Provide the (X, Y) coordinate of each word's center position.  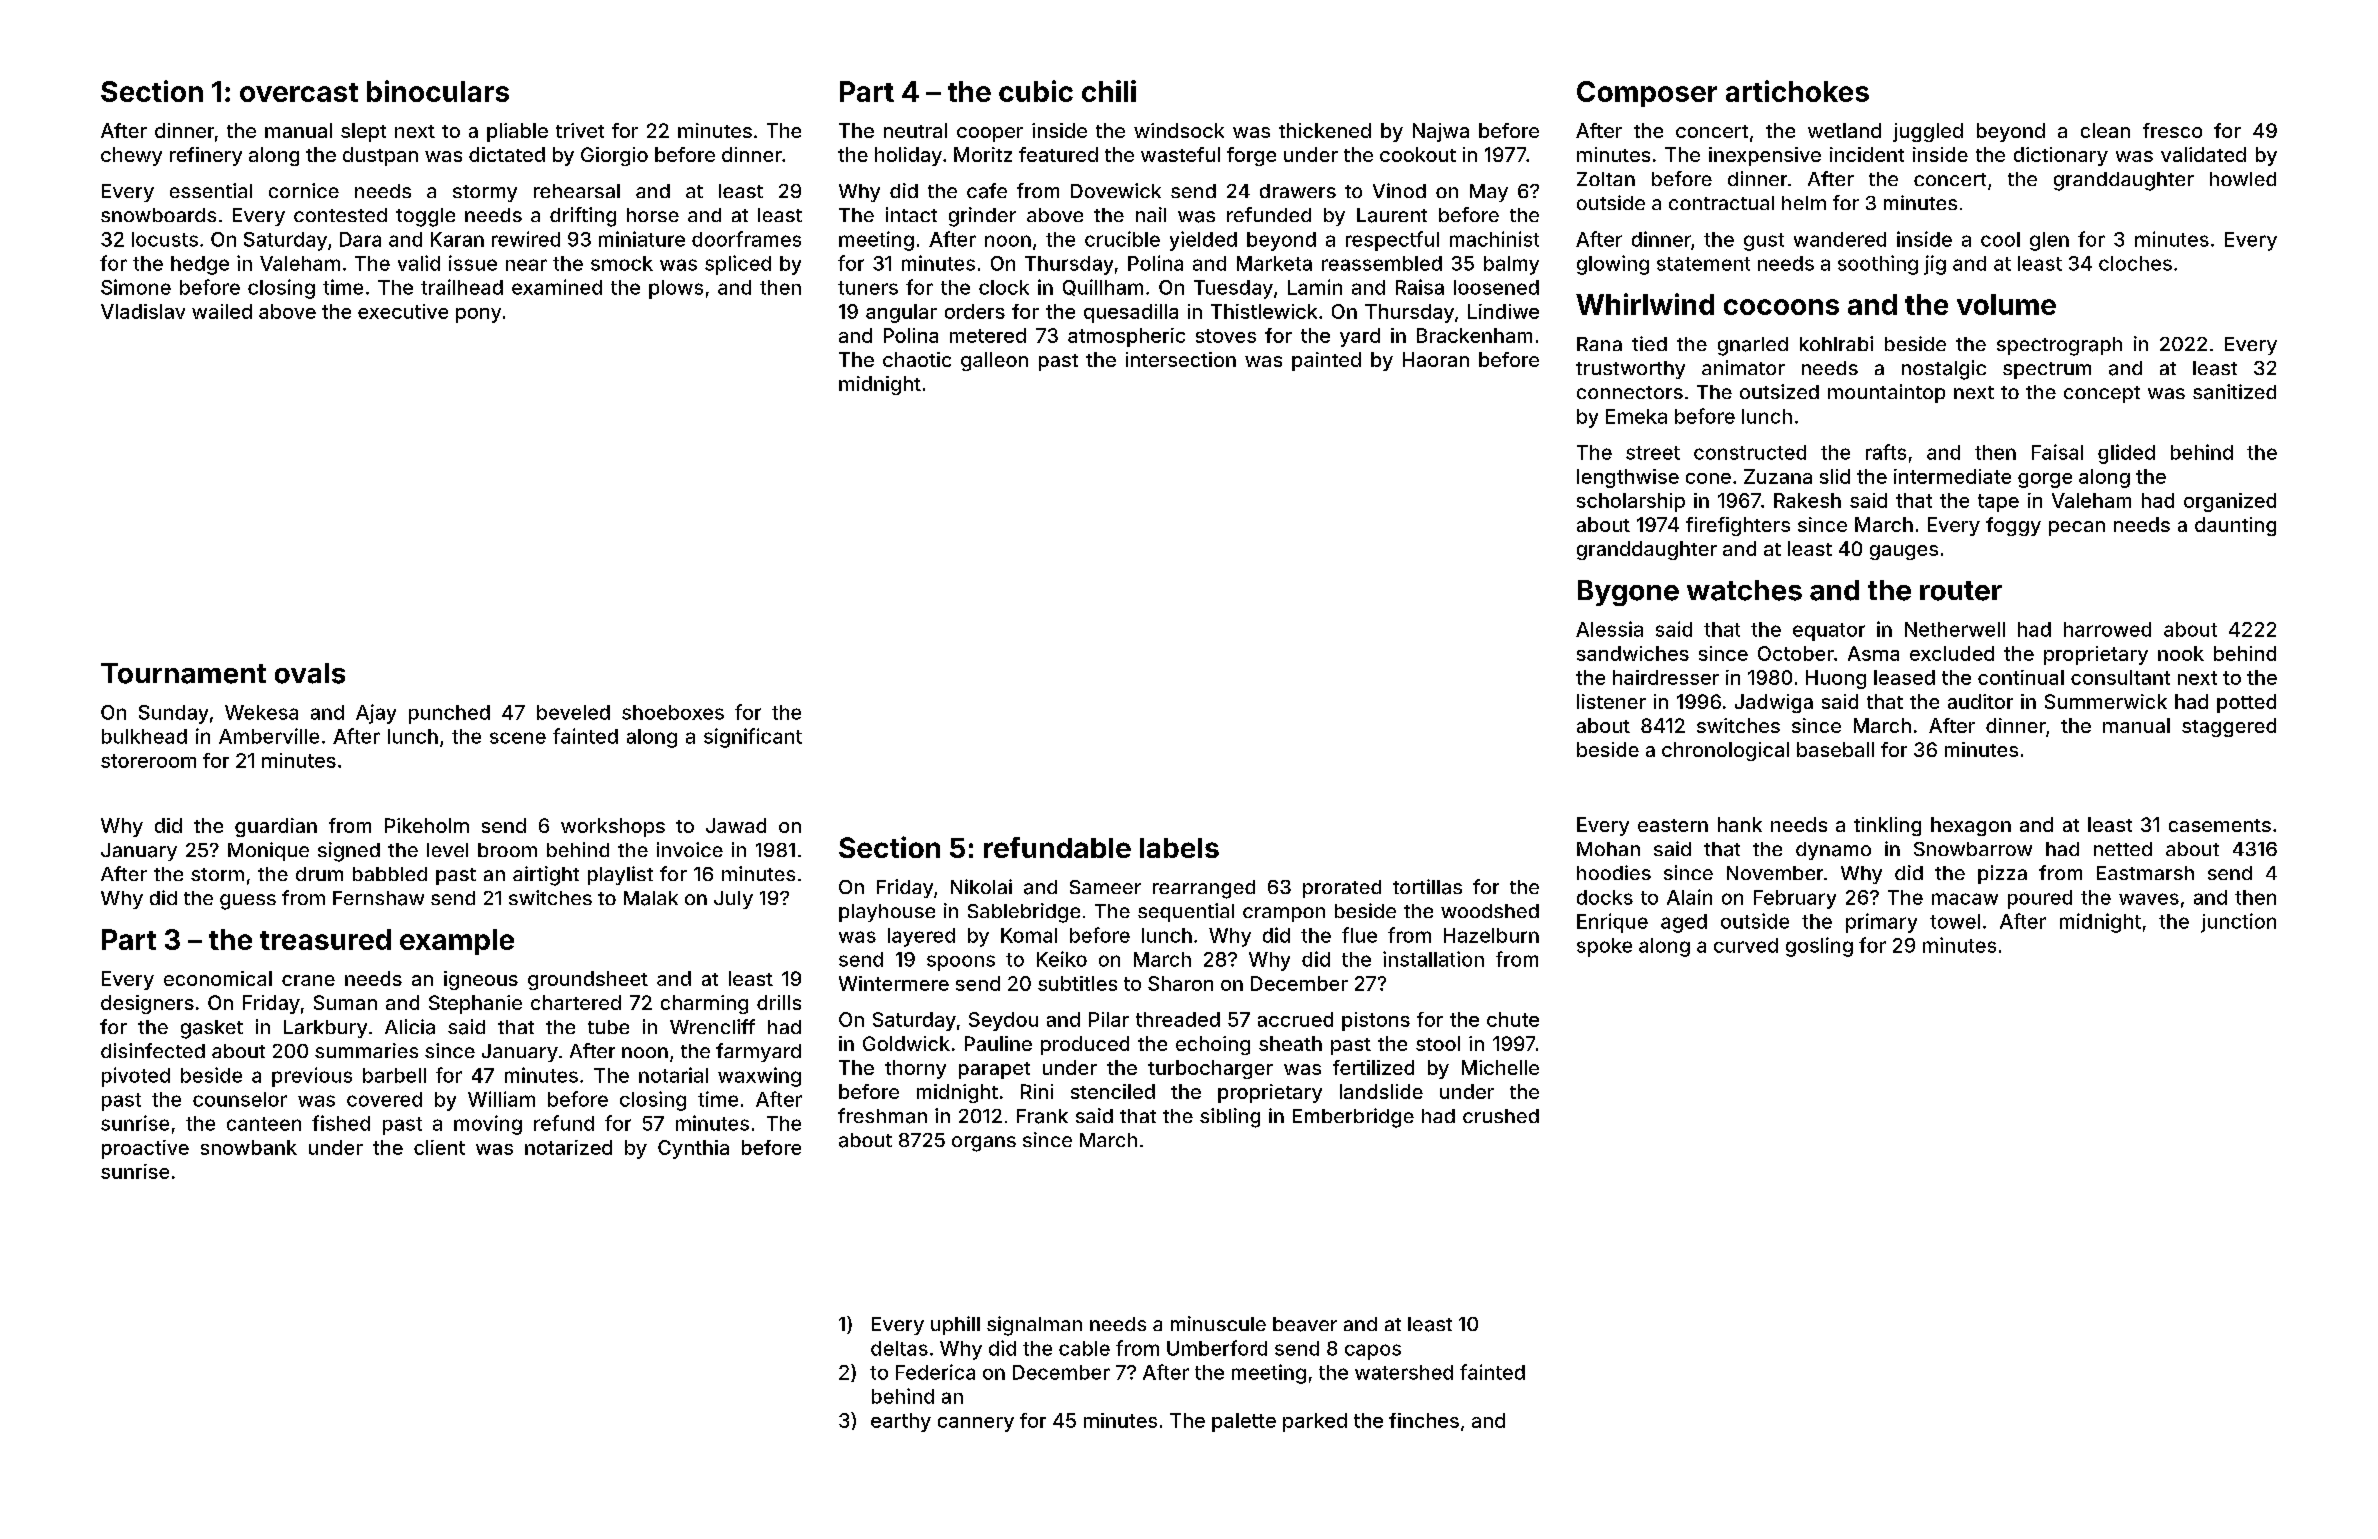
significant (753, 738)
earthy (901, 1422)
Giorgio (614, 156)
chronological (1725, 751)
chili (1109, 91)
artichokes (1797, 91)
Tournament (183, 673)
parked (1315, 1422)
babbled (390, 874)
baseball (1835, 749)
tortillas (1427, 887)
